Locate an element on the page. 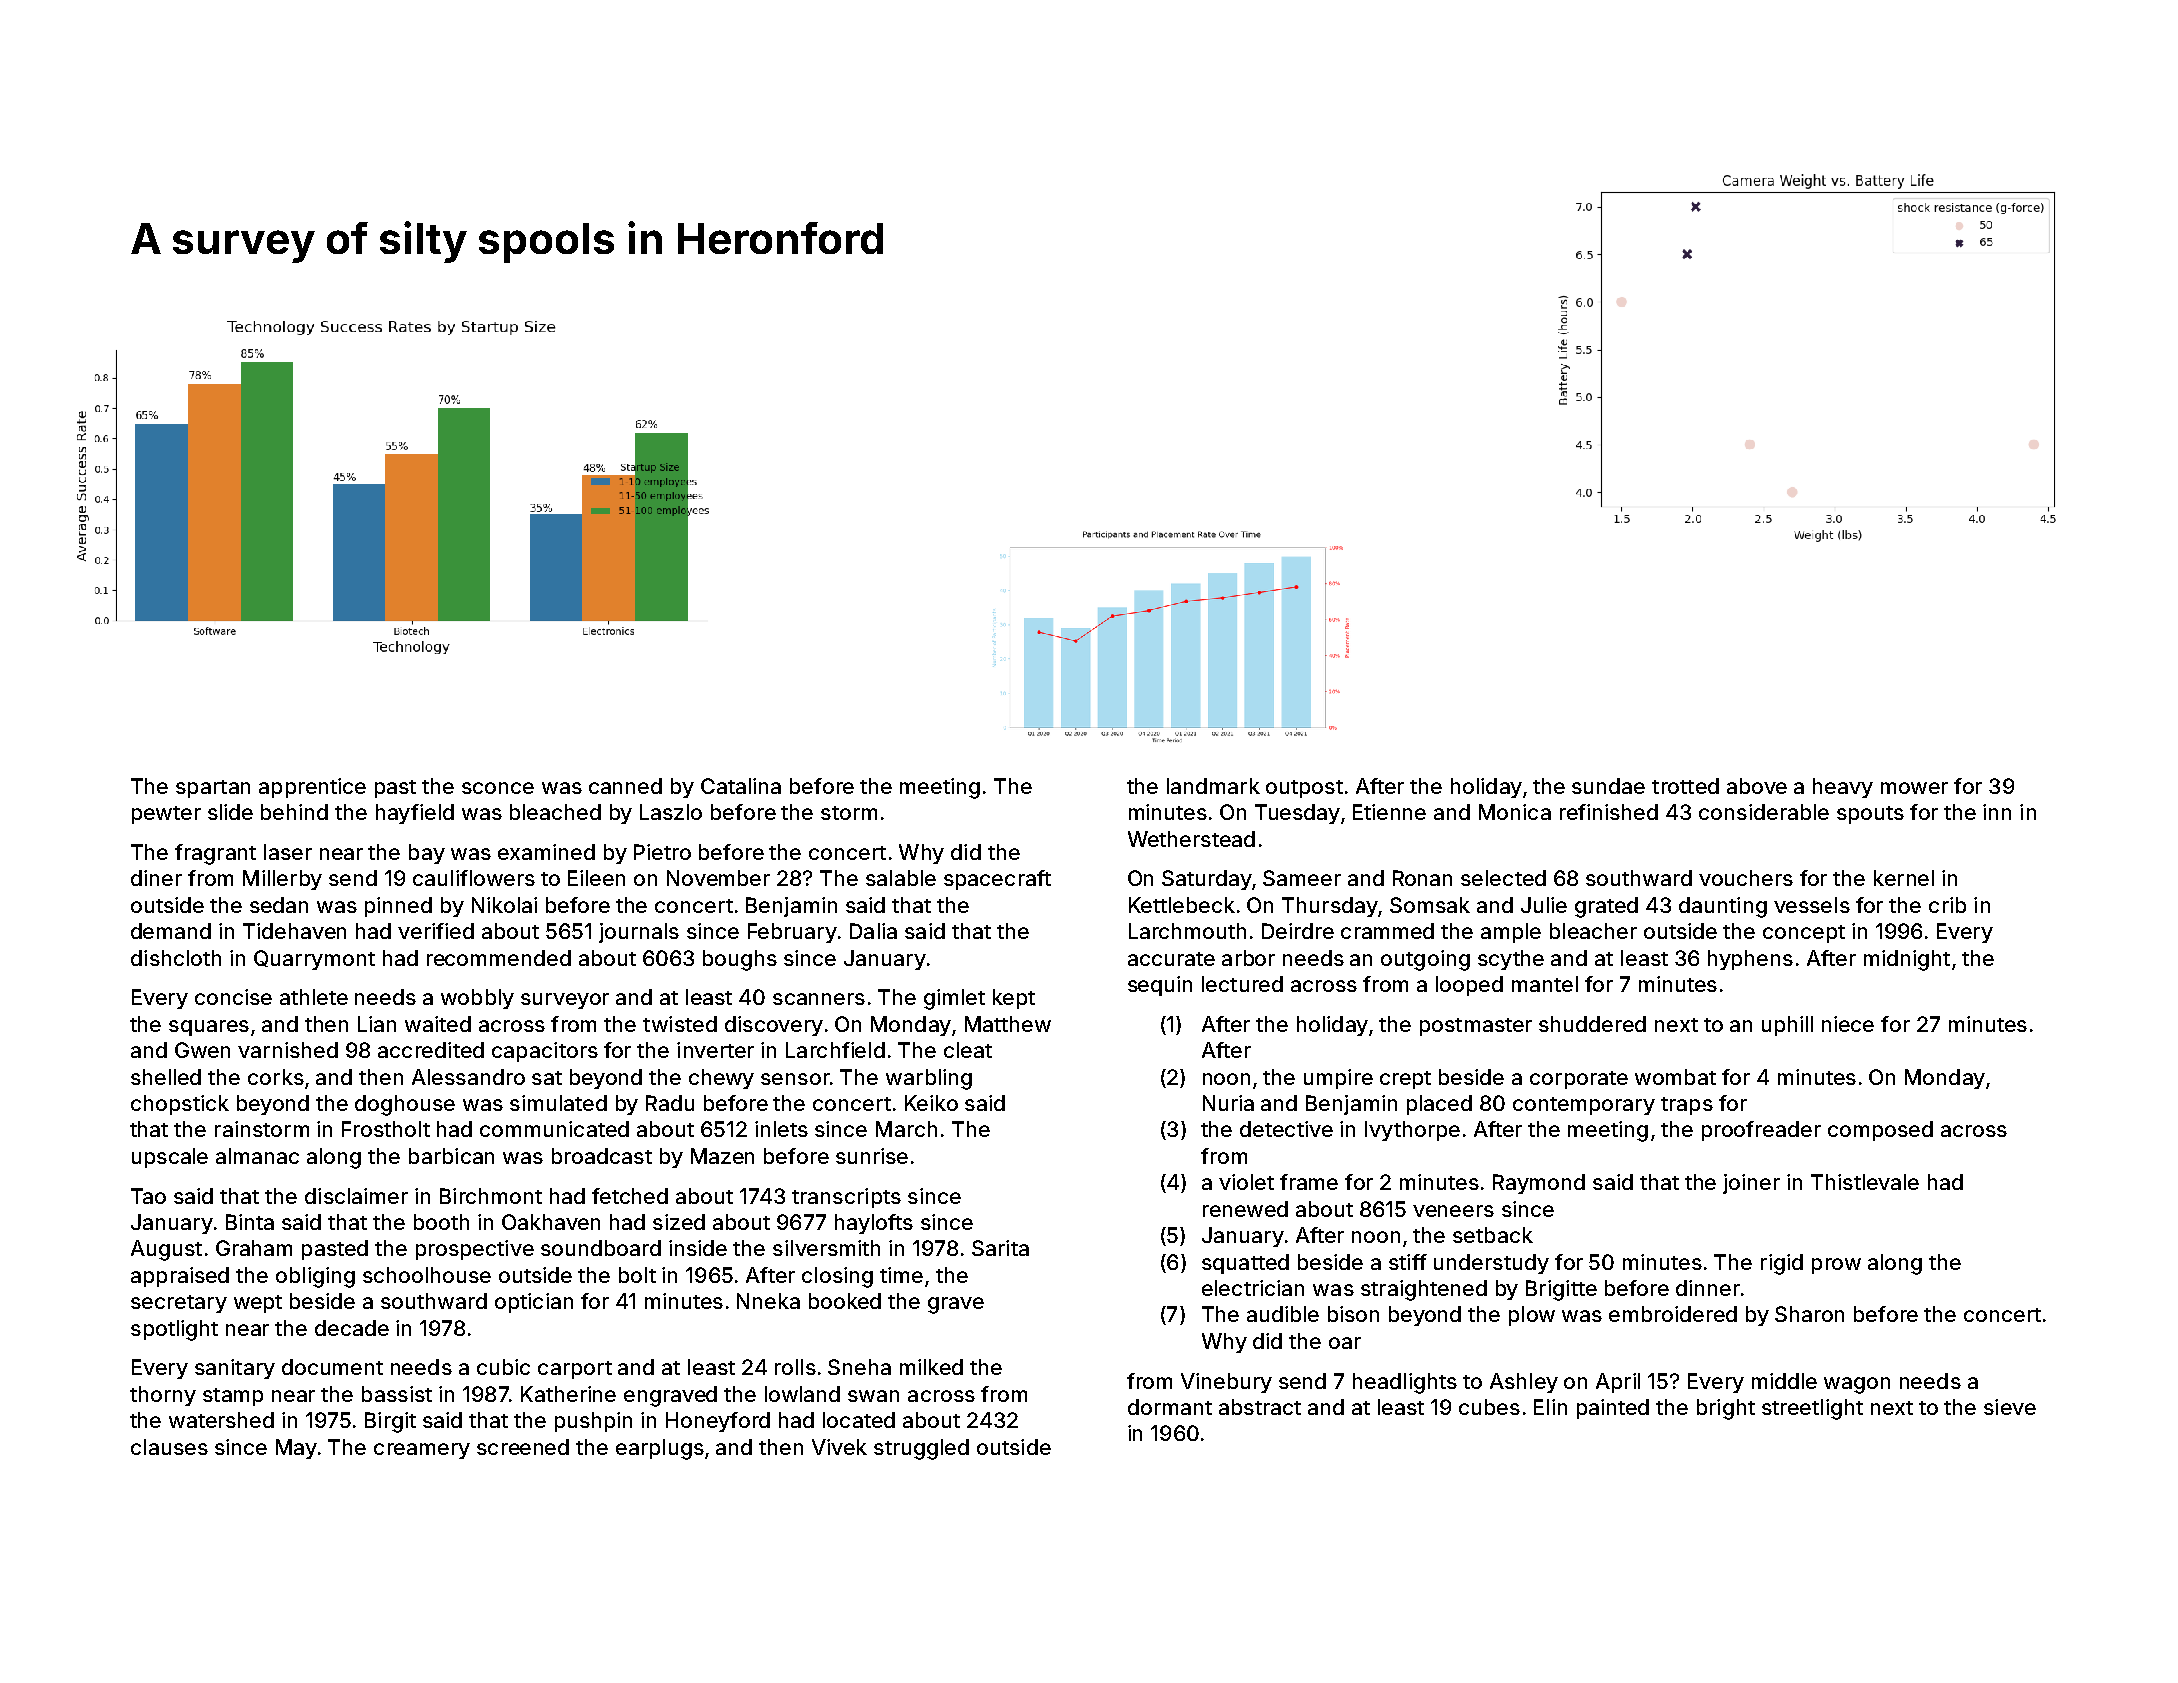 This page has width=2178, height=1683. Radu is located at coordinates (670, 1103).
